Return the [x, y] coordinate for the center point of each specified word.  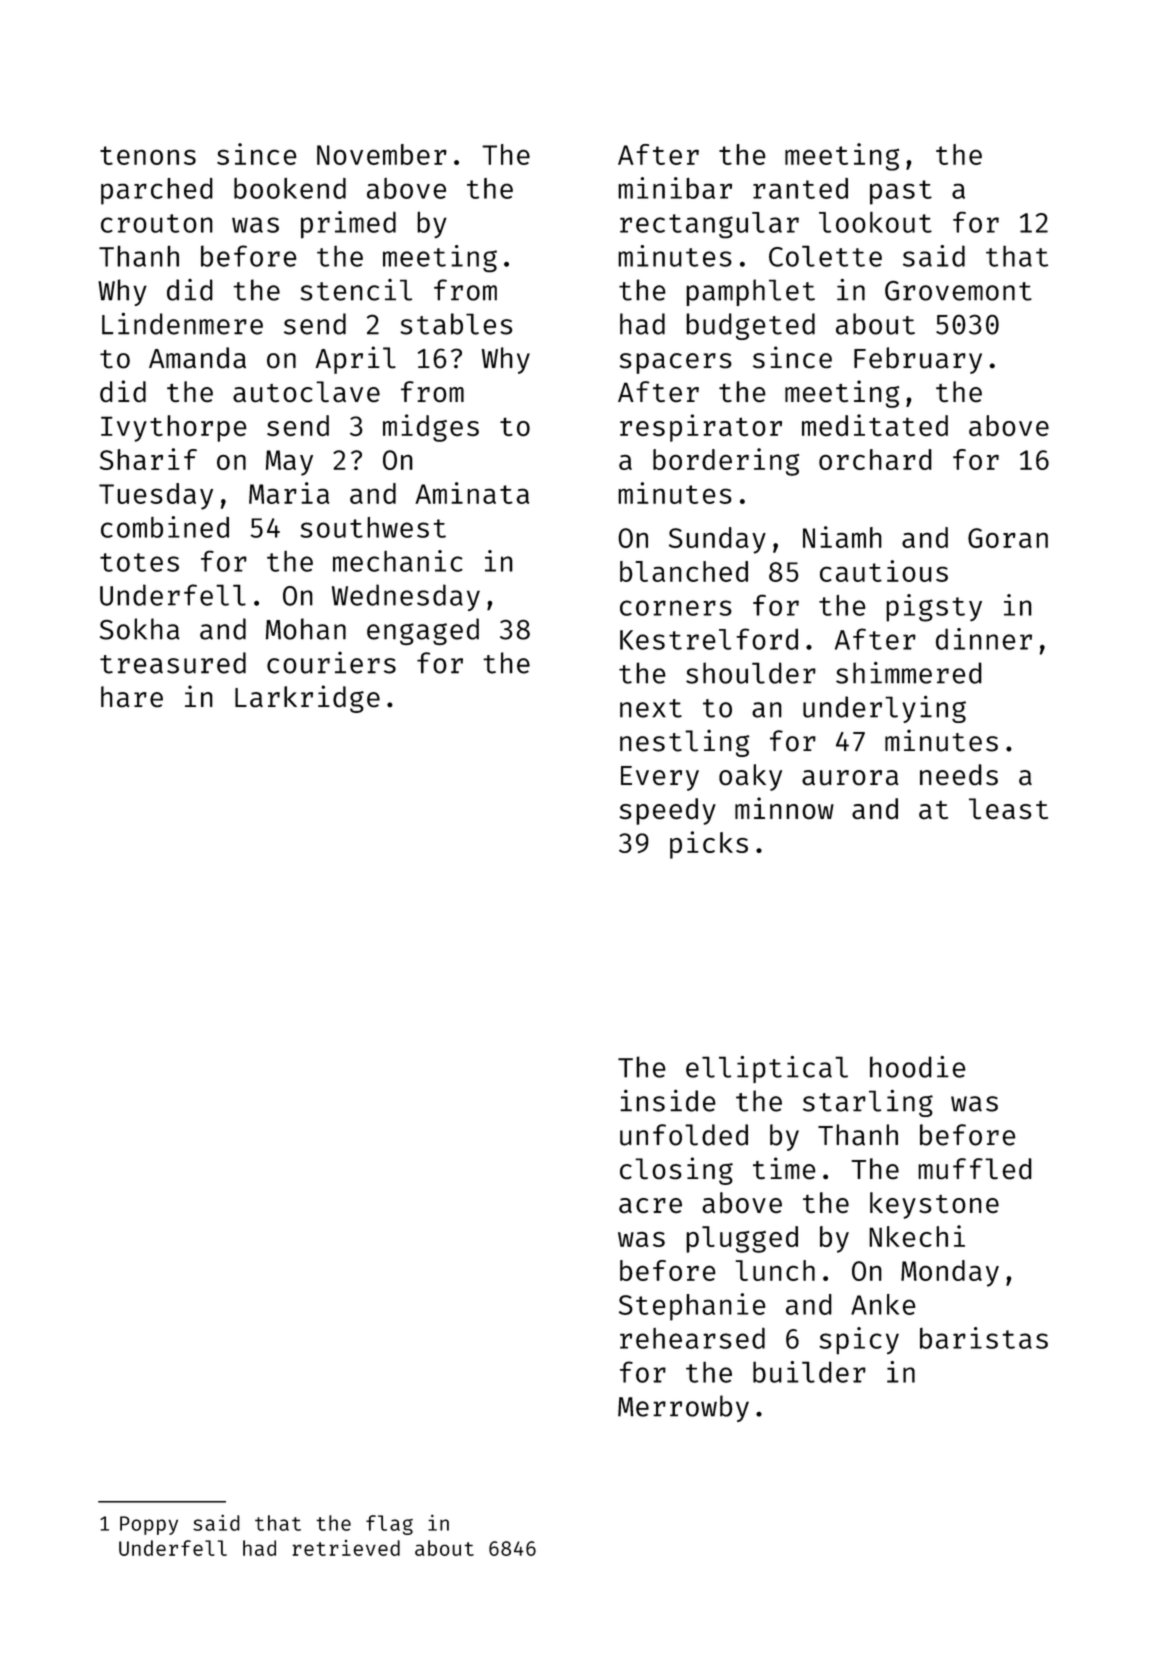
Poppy [149, 1525]
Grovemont [958, 291]
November [382, 154]
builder [809, 1372]
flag [389, 1525]
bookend [290, 188]
